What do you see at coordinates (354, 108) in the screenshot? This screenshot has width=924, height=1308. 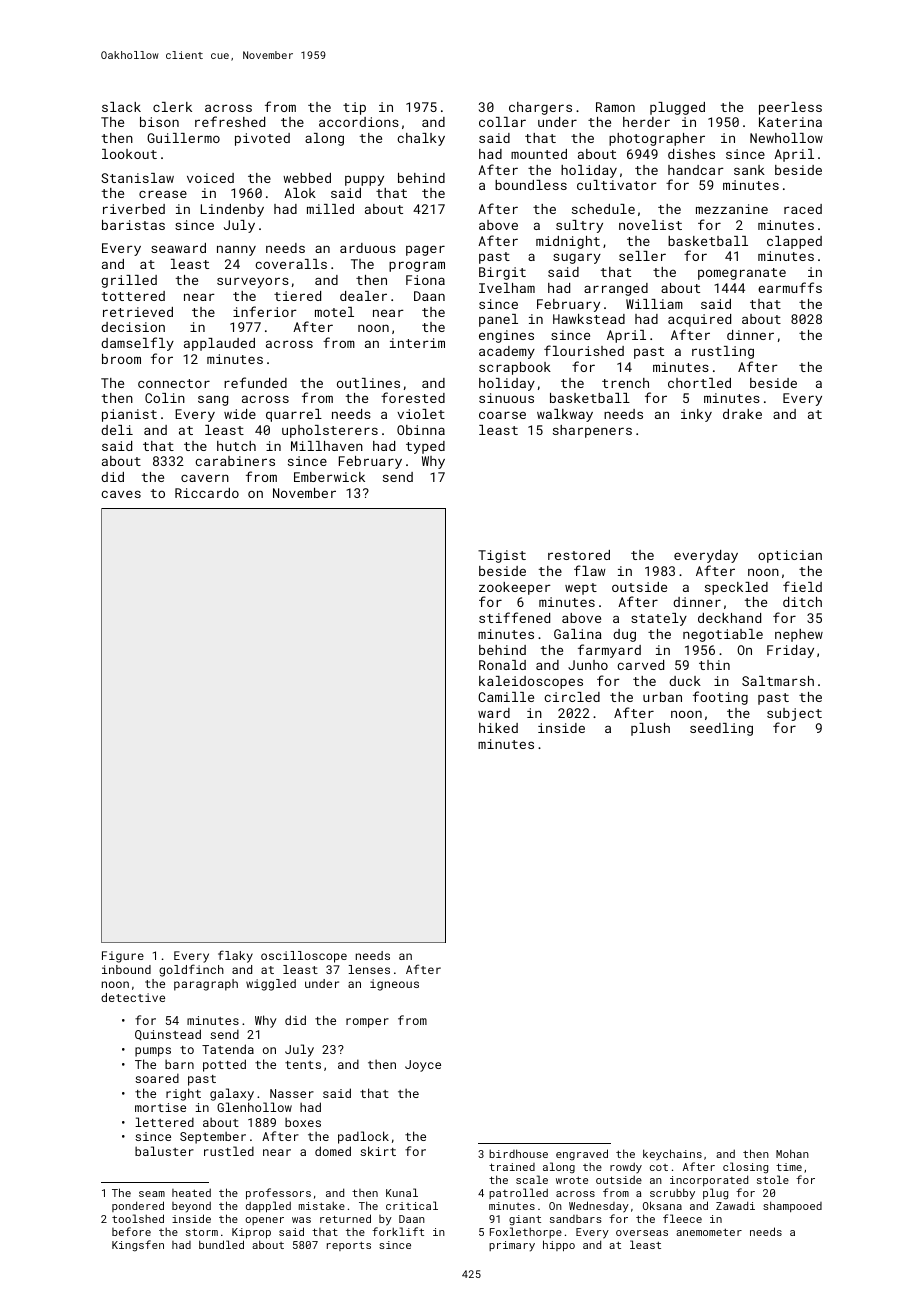 I see `tip` at bounding box center [354, 108].
